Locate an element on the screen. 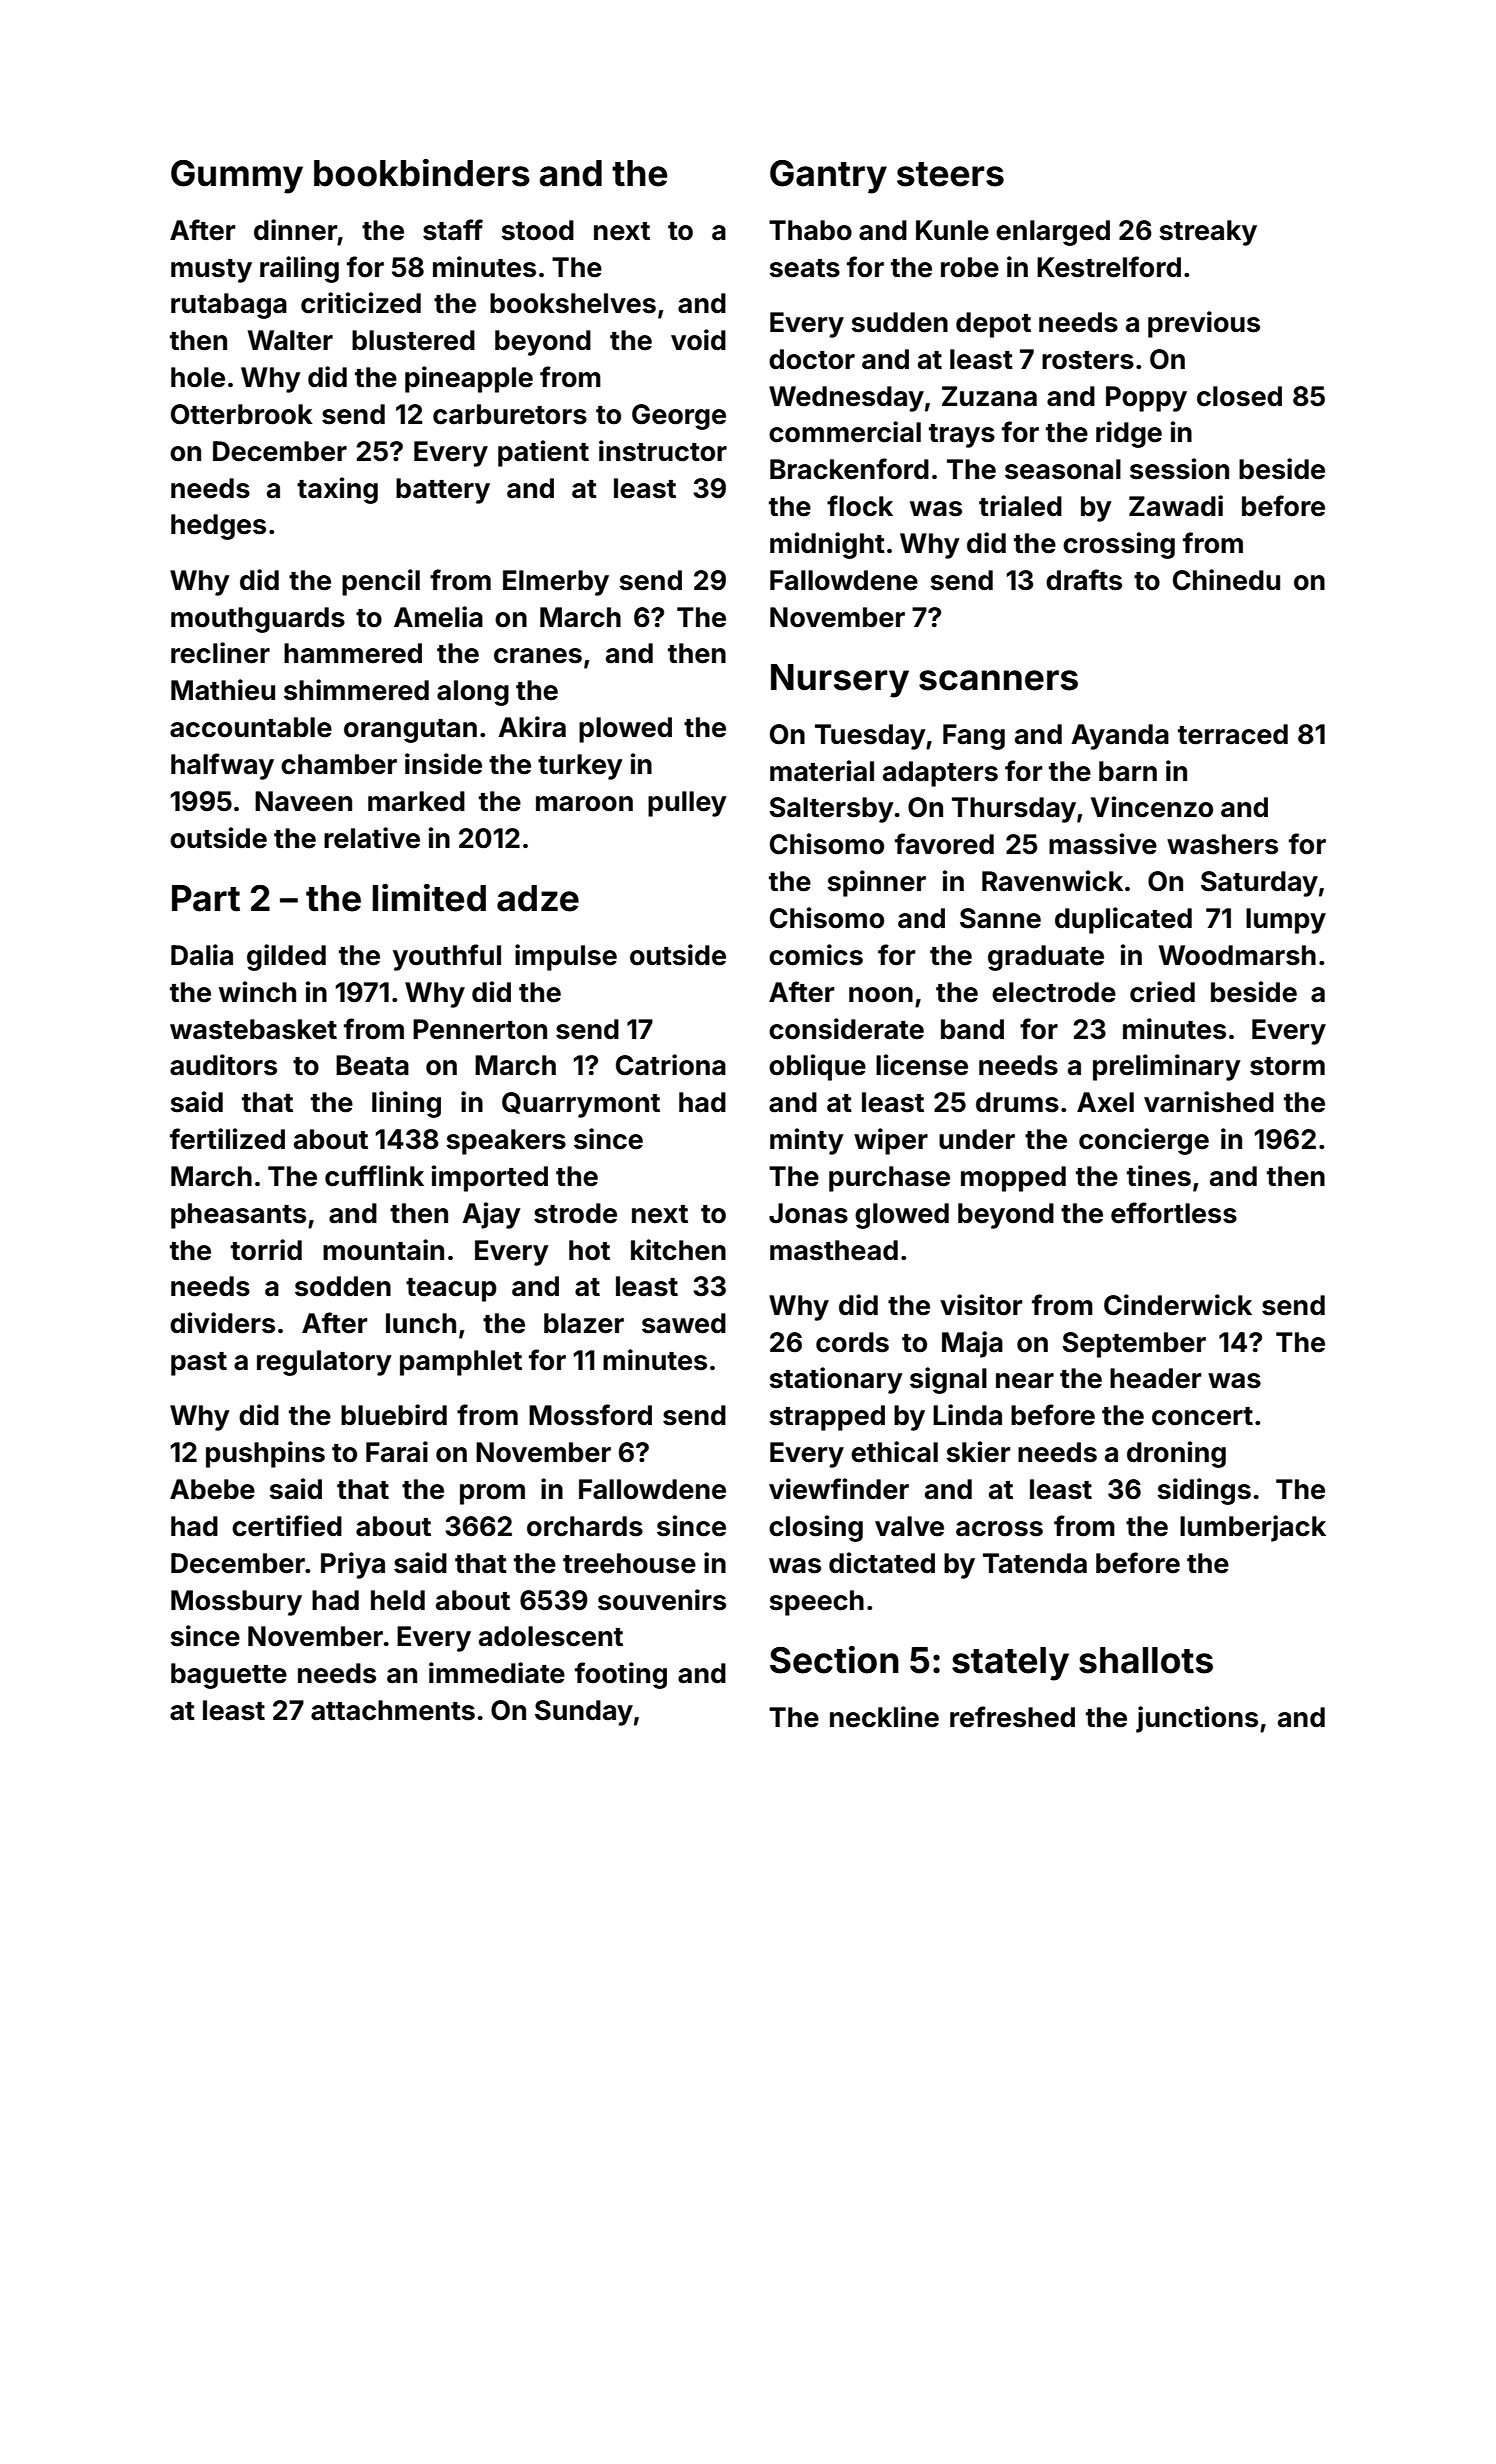 This screenshot has height=2464, width=1496. pineapple is located at coordinates (469, 379).
